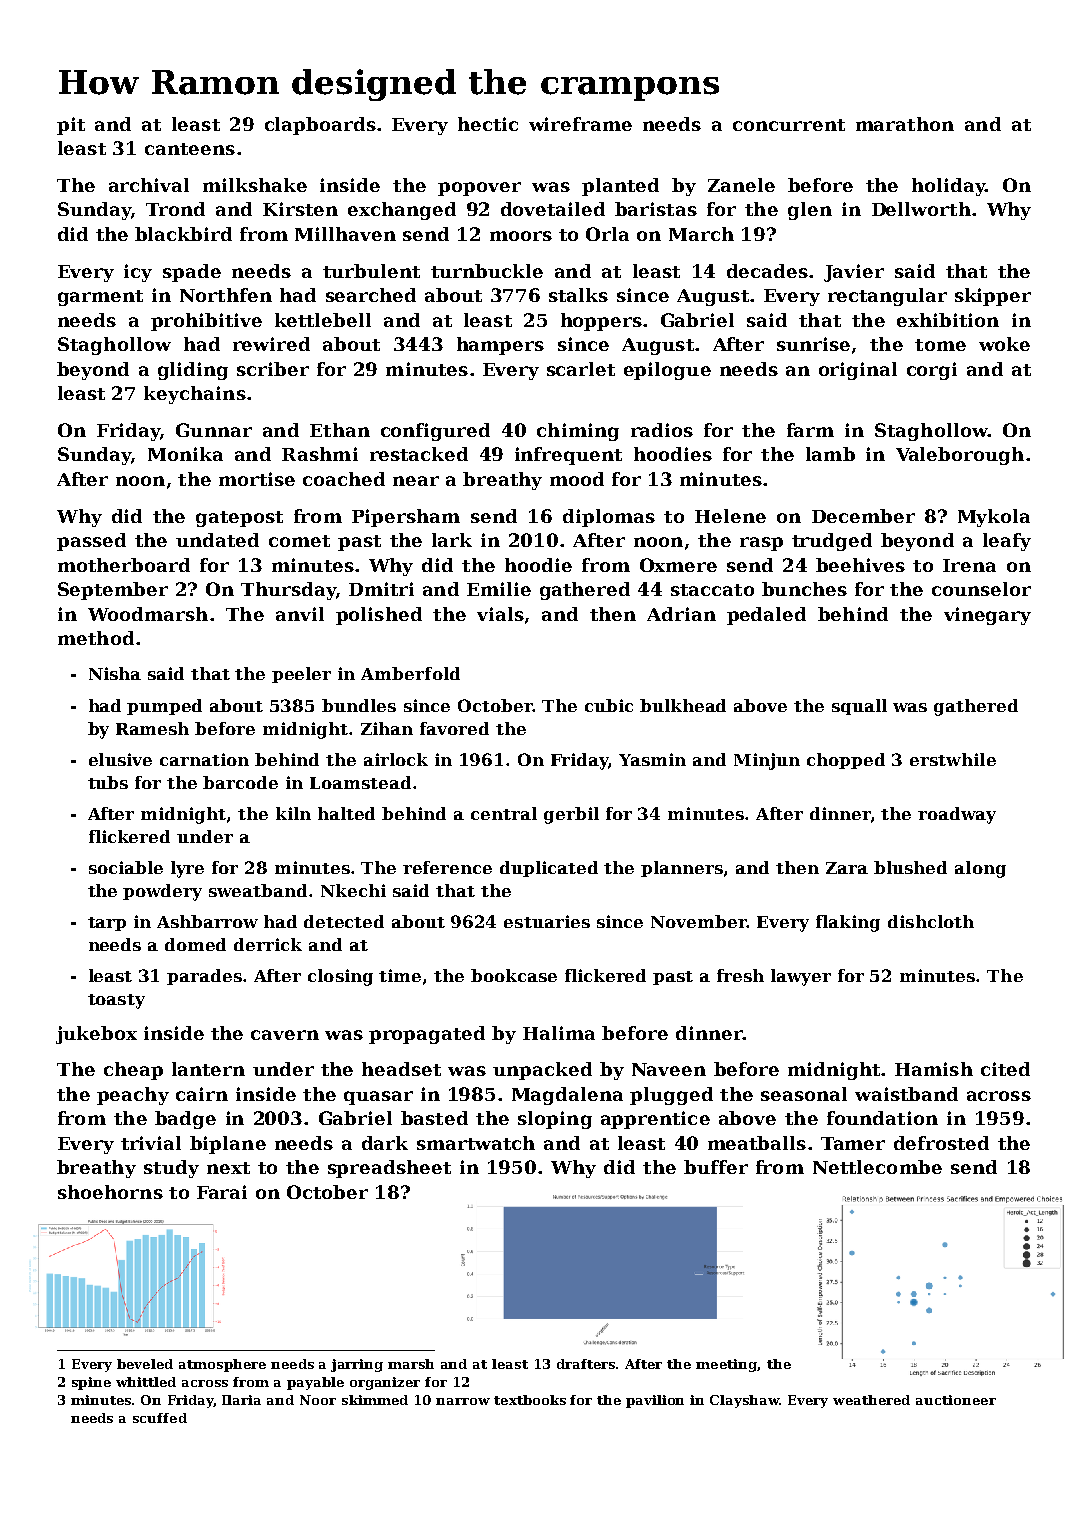  Describe the element at coordinates (941, 1143) in the screenshot. I see `defrosted` at that location.
